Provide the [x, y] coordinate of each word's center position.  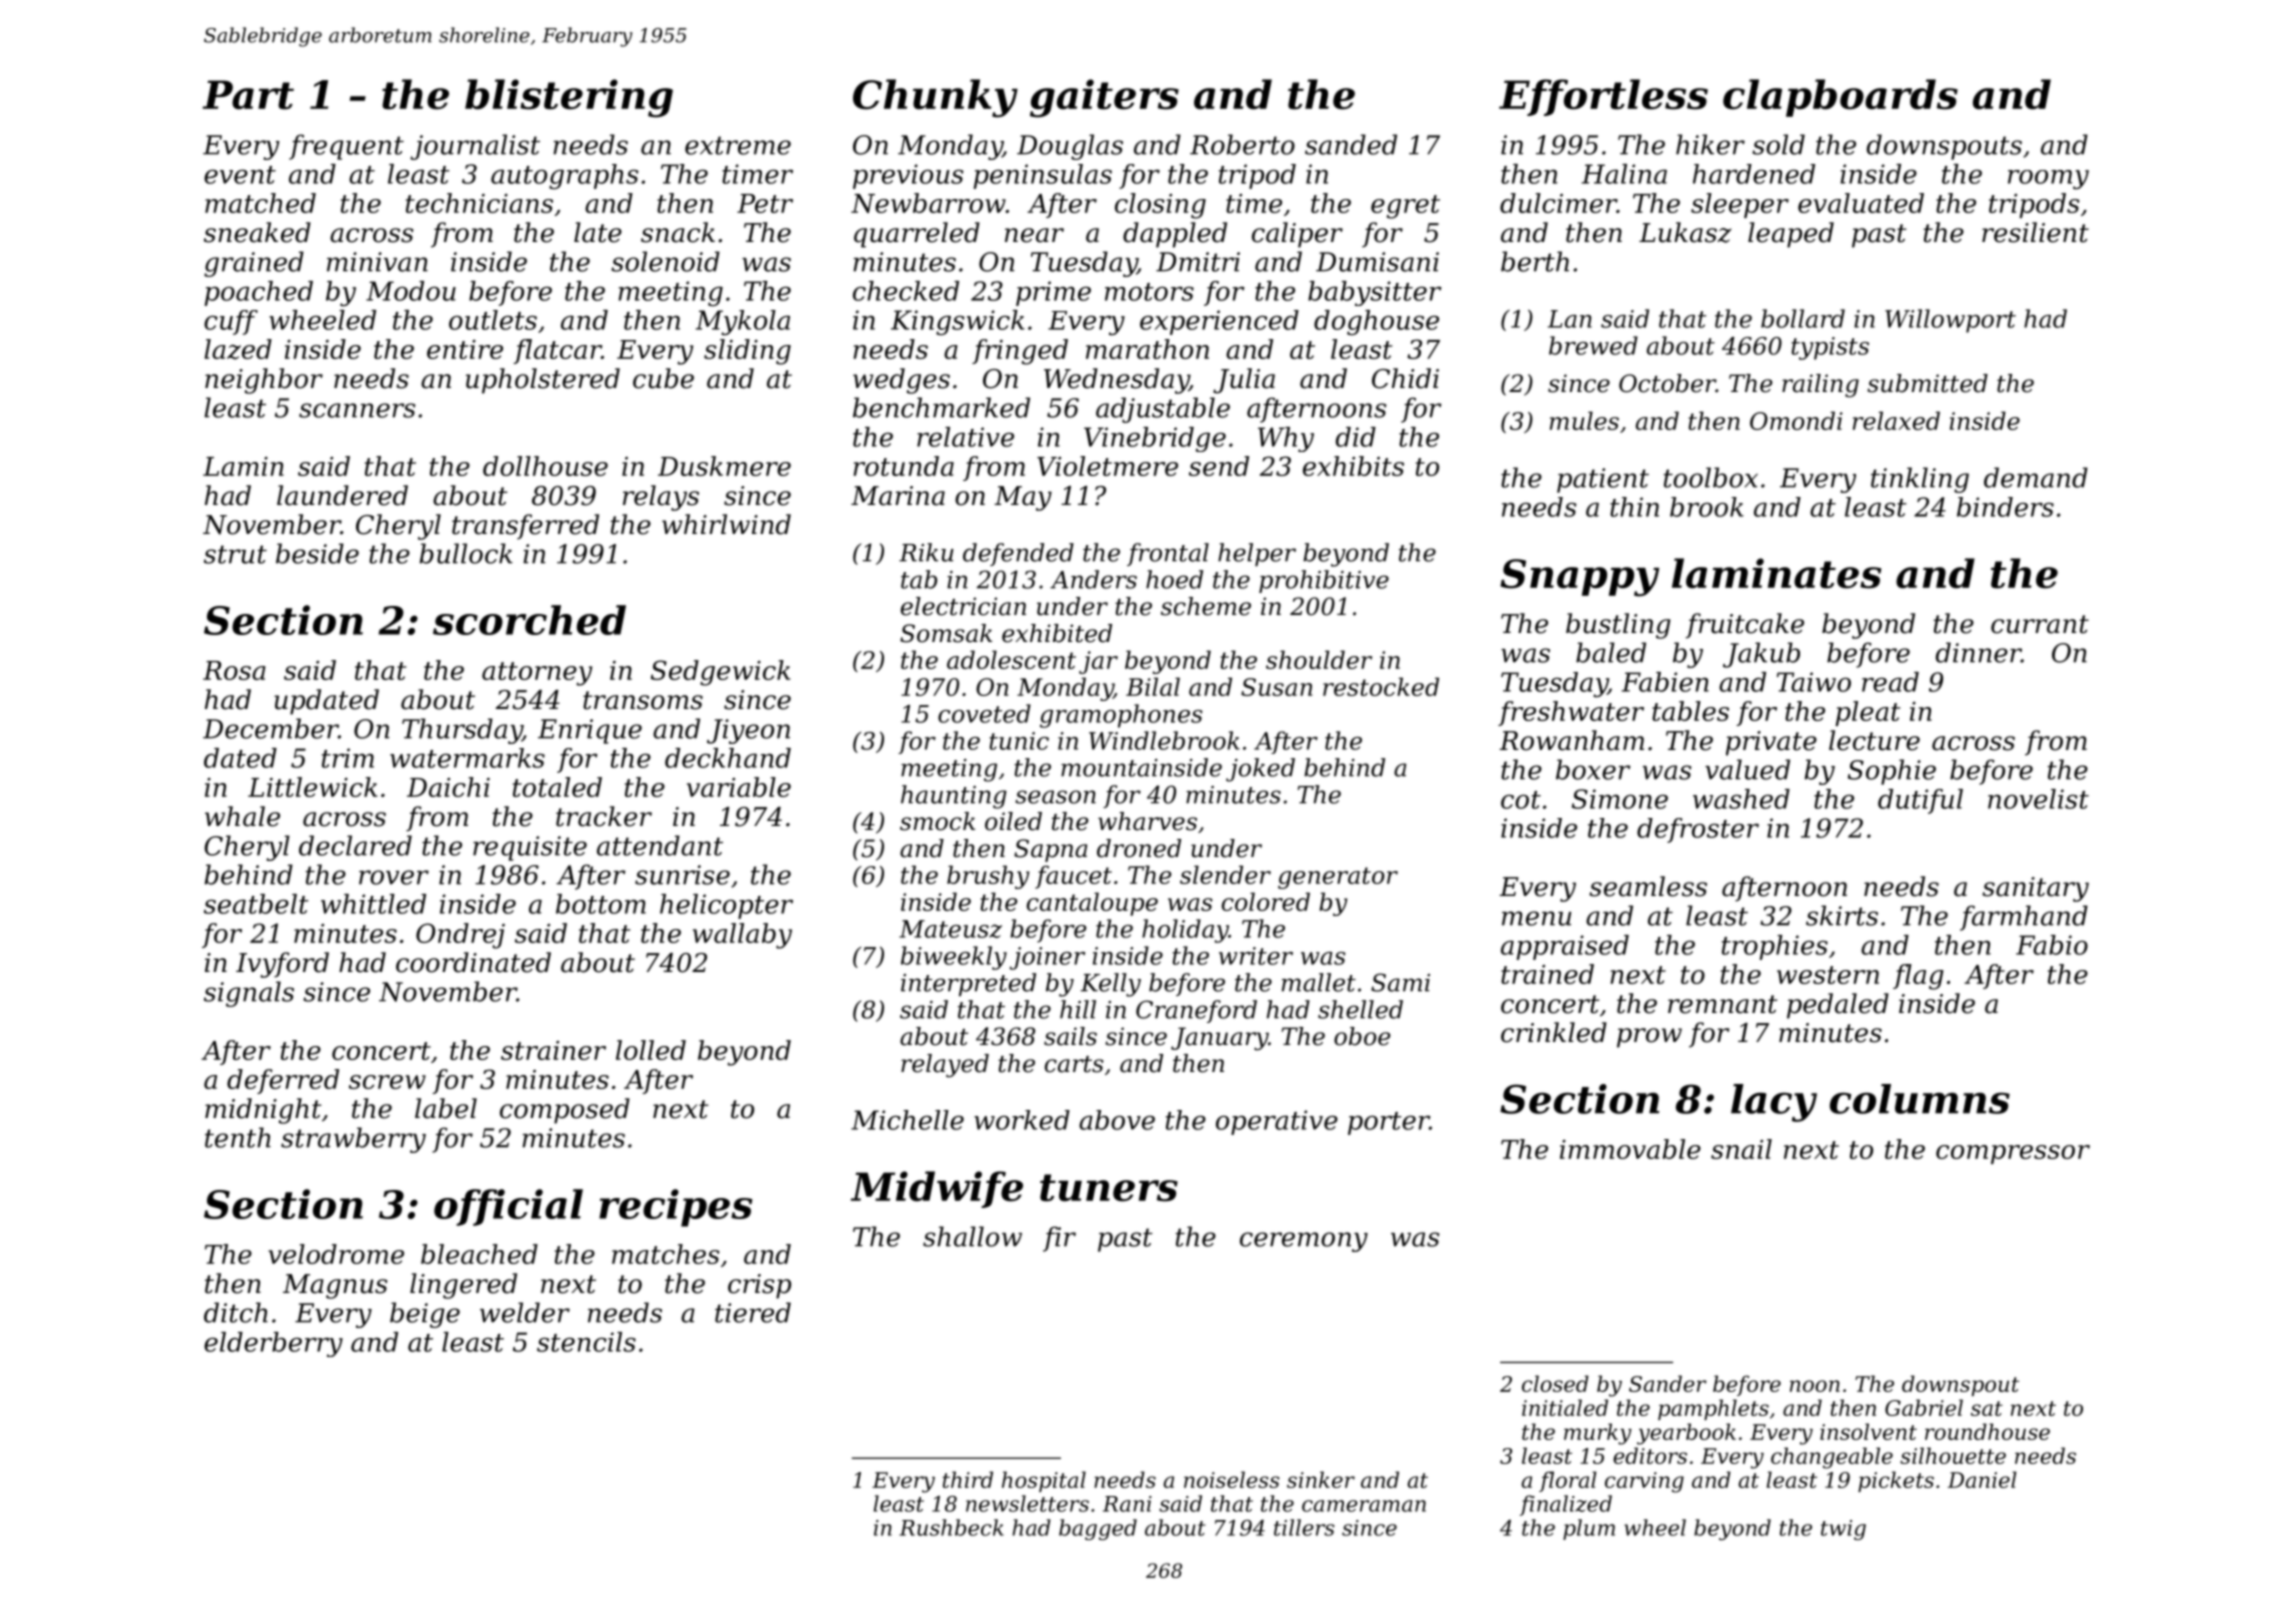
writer [1256, 956]
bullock [466, 553]
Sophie [1892, 772]
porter [1389, 1123]
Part [248, 95]
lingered [463, 1286]
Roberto [1242, 144]
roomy [2048, 179]
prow [1649, 1038]
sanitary [2035, 889]
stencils [586, 1342]
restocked [1381, 686]
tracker [604, 816]
